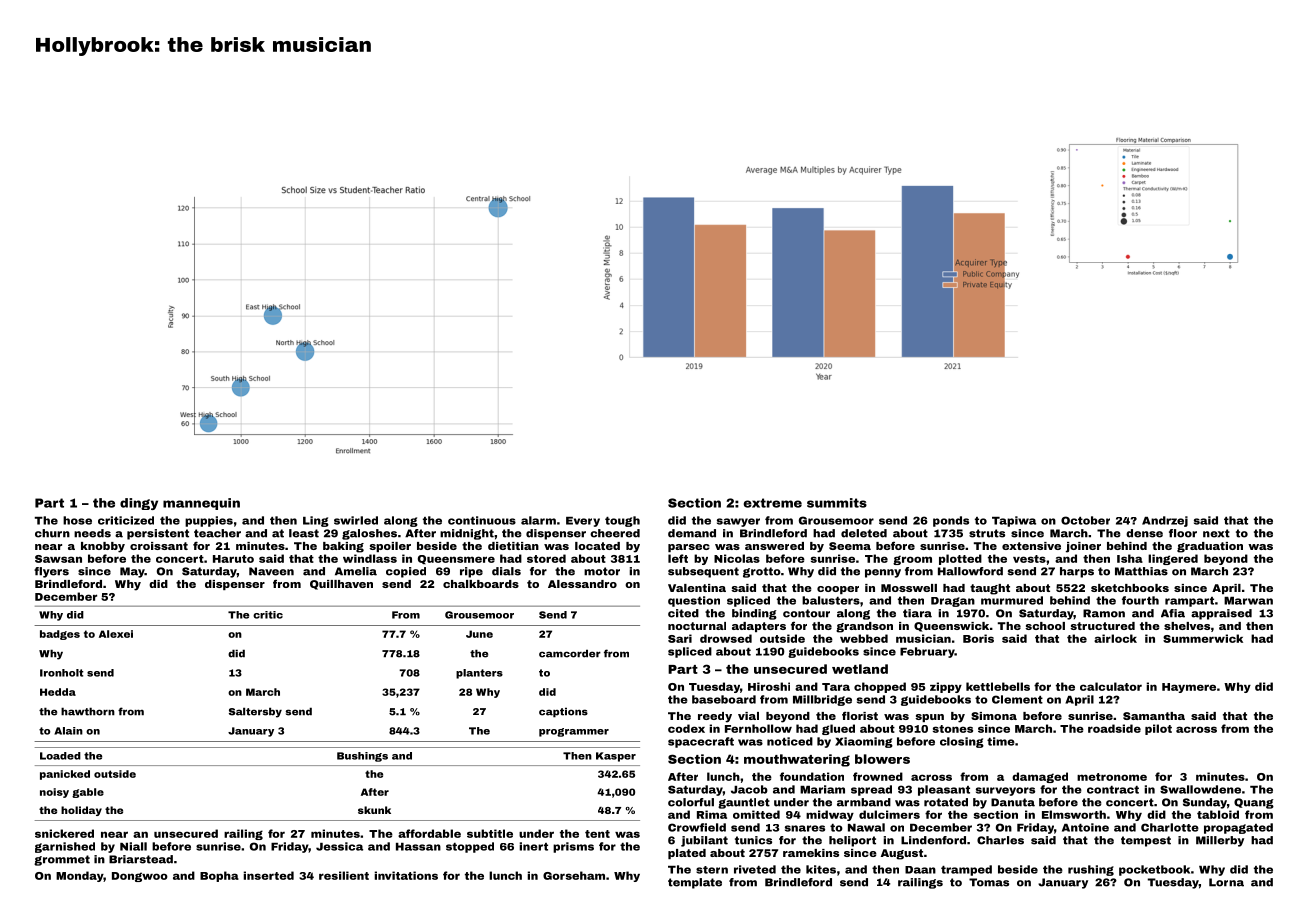 The width and height of the screenshot is (1308, 924). What do you see at coordinates (1146, 841) in the screenshot?
I see `tempest` at bounding box center [1146, 841].
